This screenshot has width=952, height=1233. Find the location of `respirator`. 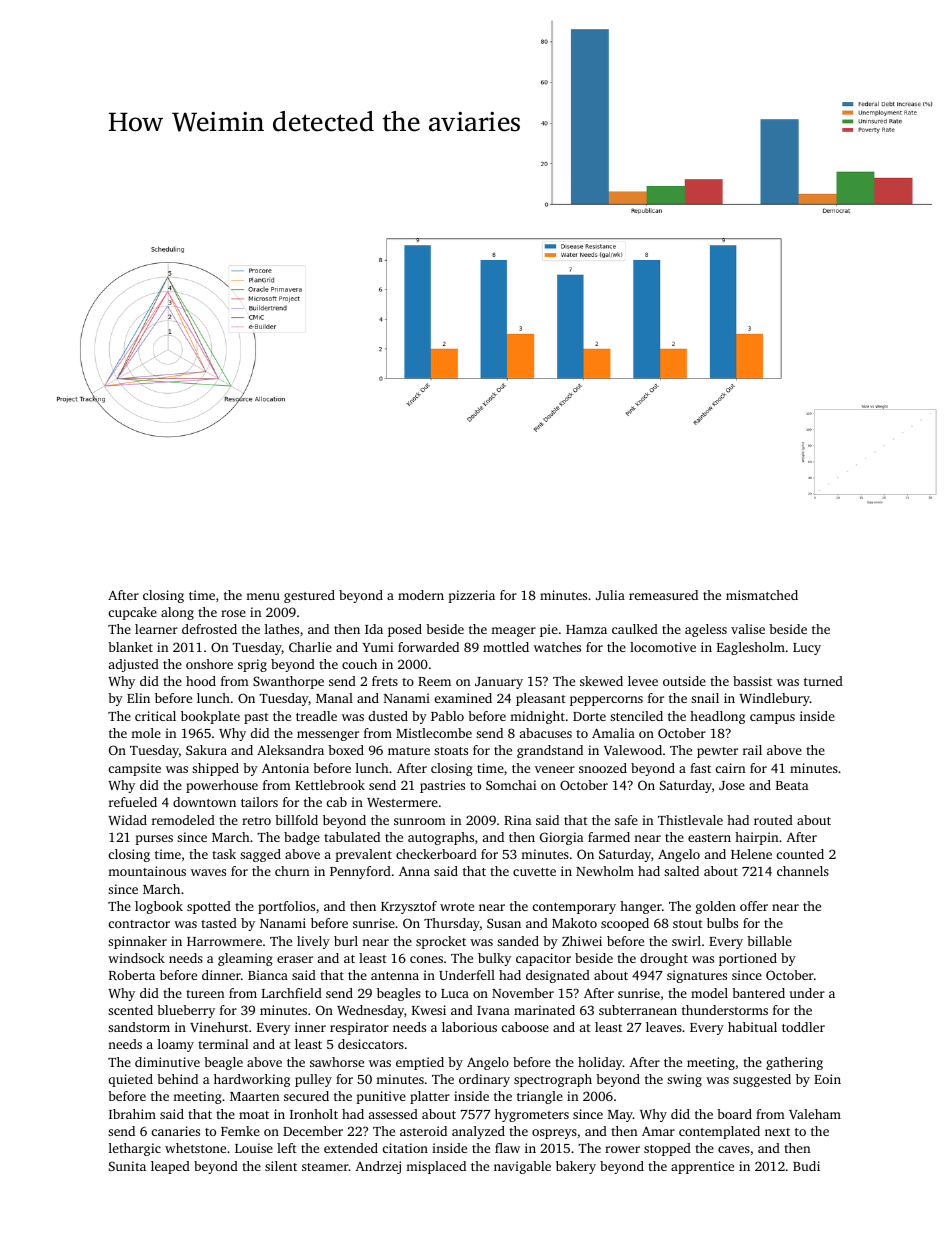

respirator is located at coordinates (359, 1028).
